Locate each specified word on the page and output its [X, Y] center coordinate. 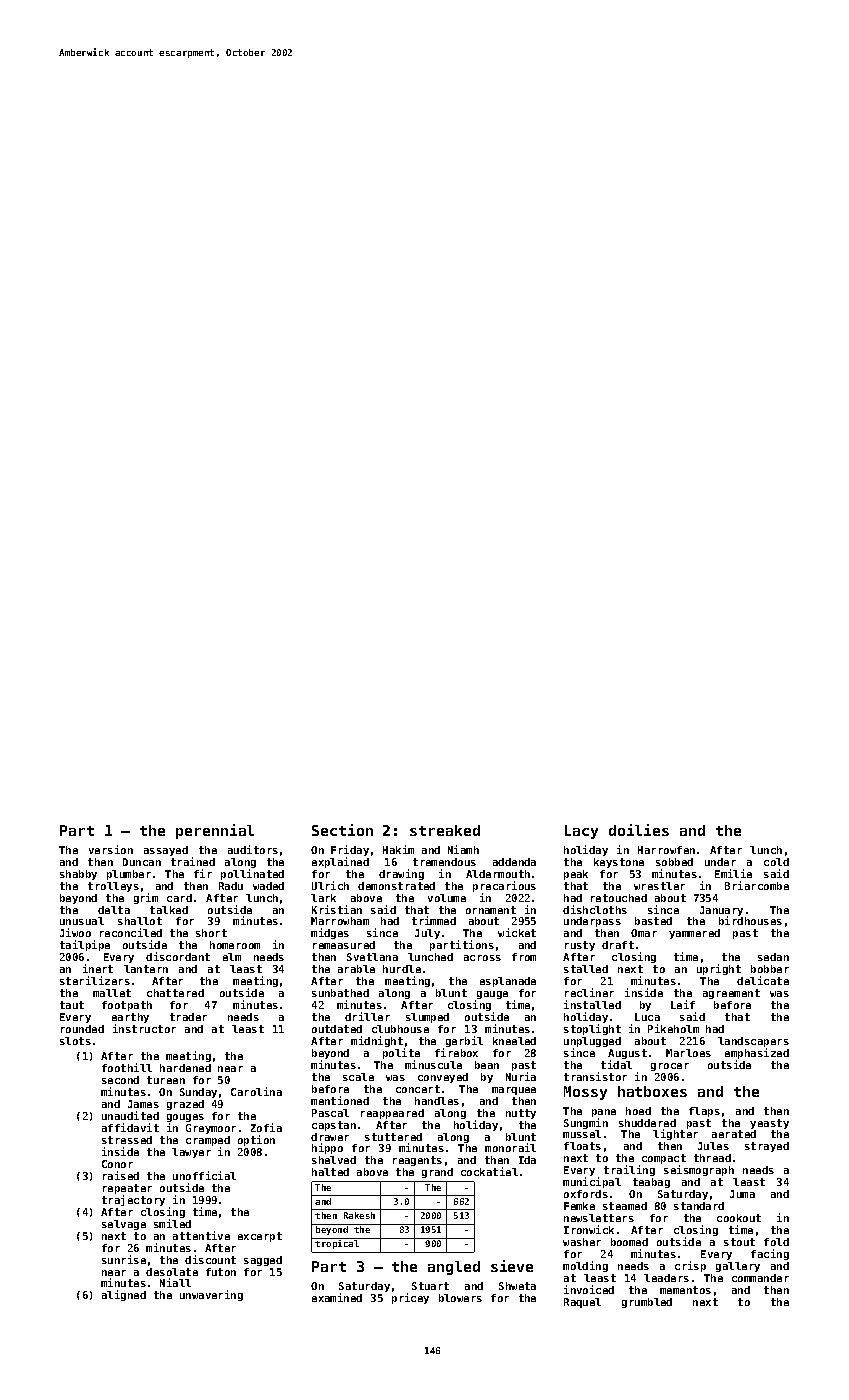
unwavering [211, 1295]
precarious [504, 886]
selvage [124, 1225]
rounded [82, 1029]
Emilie [733, 873]
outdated [337, 1029]
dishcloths [595, 909]
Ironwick [589, 1229]
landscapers [753, 1042]
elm [232, 957]
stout [739, 1242]
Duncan [142, 862]
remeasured [344, 945]
